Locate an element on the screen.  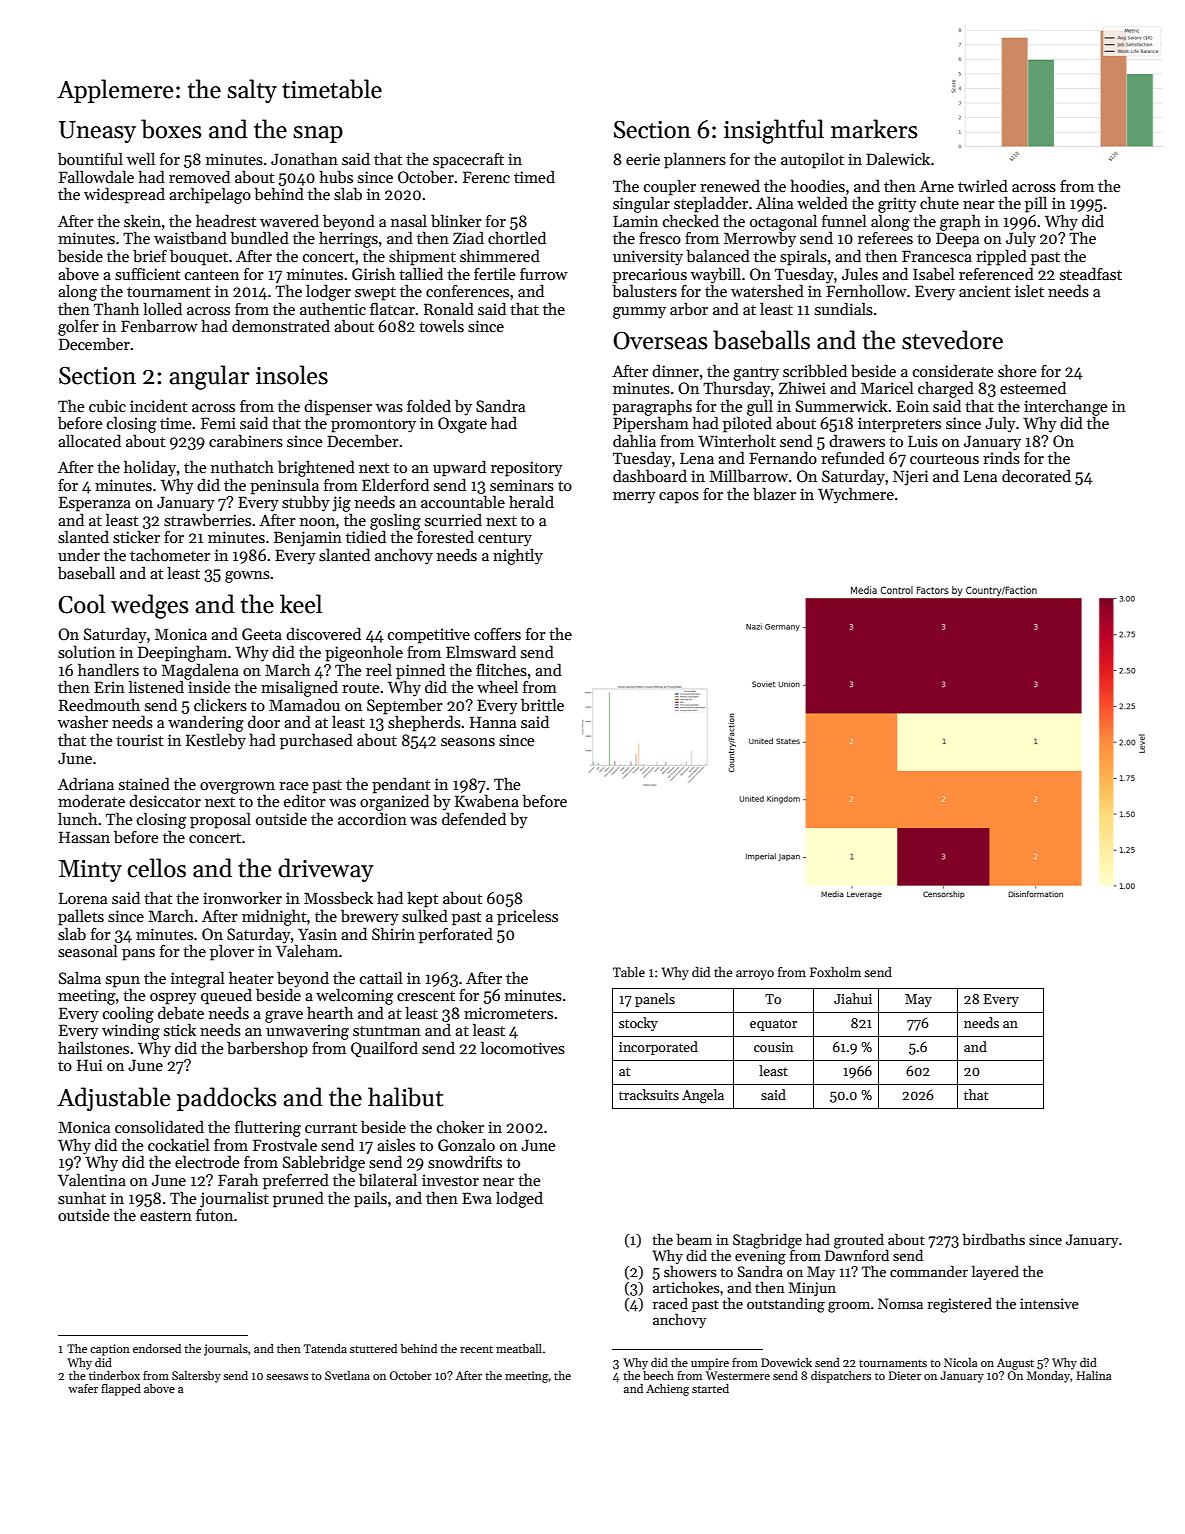
fertile is located at coordinates (495, 273).
